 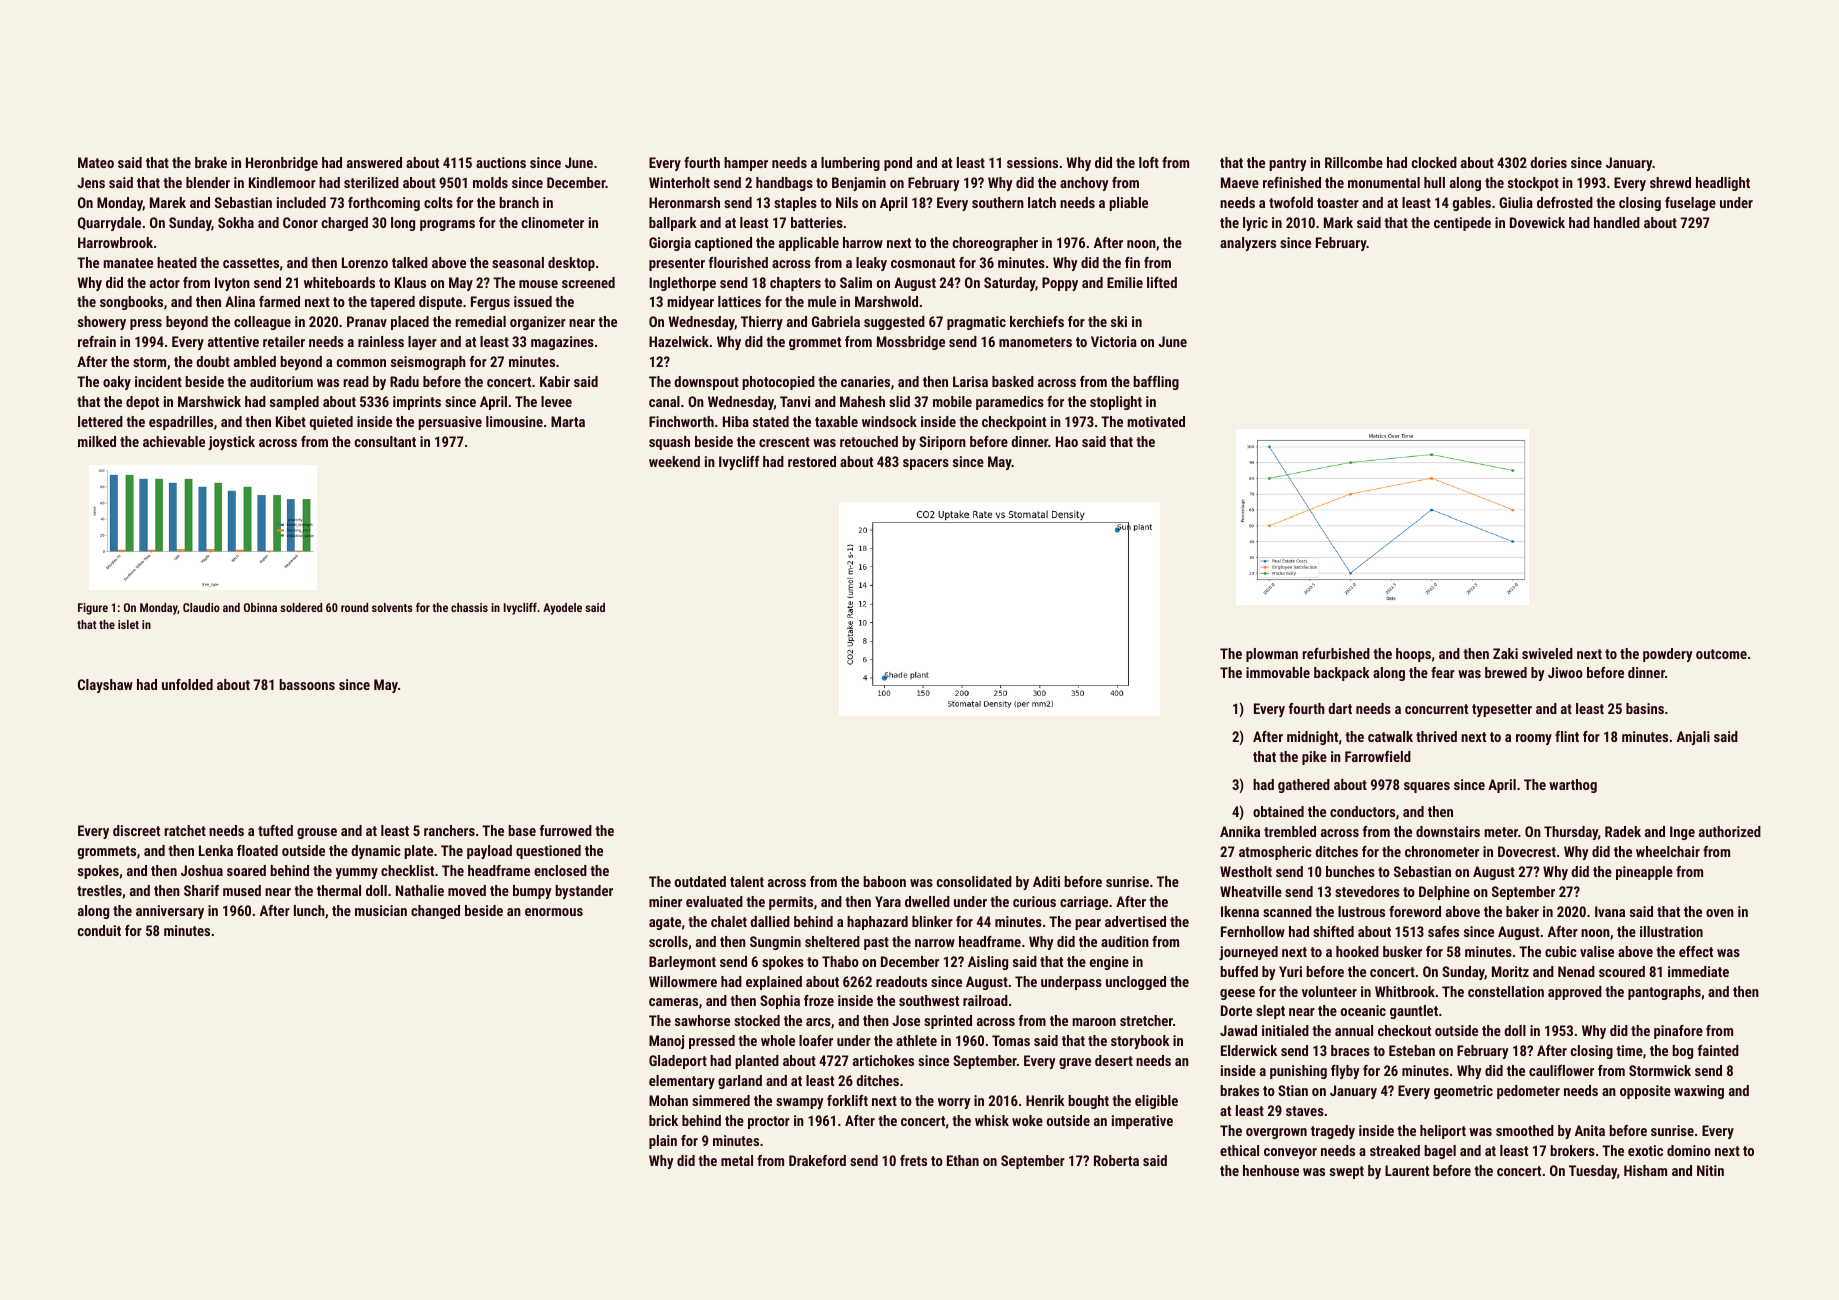 What do you see at coordinates (1248, 244) in the screenshot?
I see `analyzers` at bounding box center [1248, 244].
